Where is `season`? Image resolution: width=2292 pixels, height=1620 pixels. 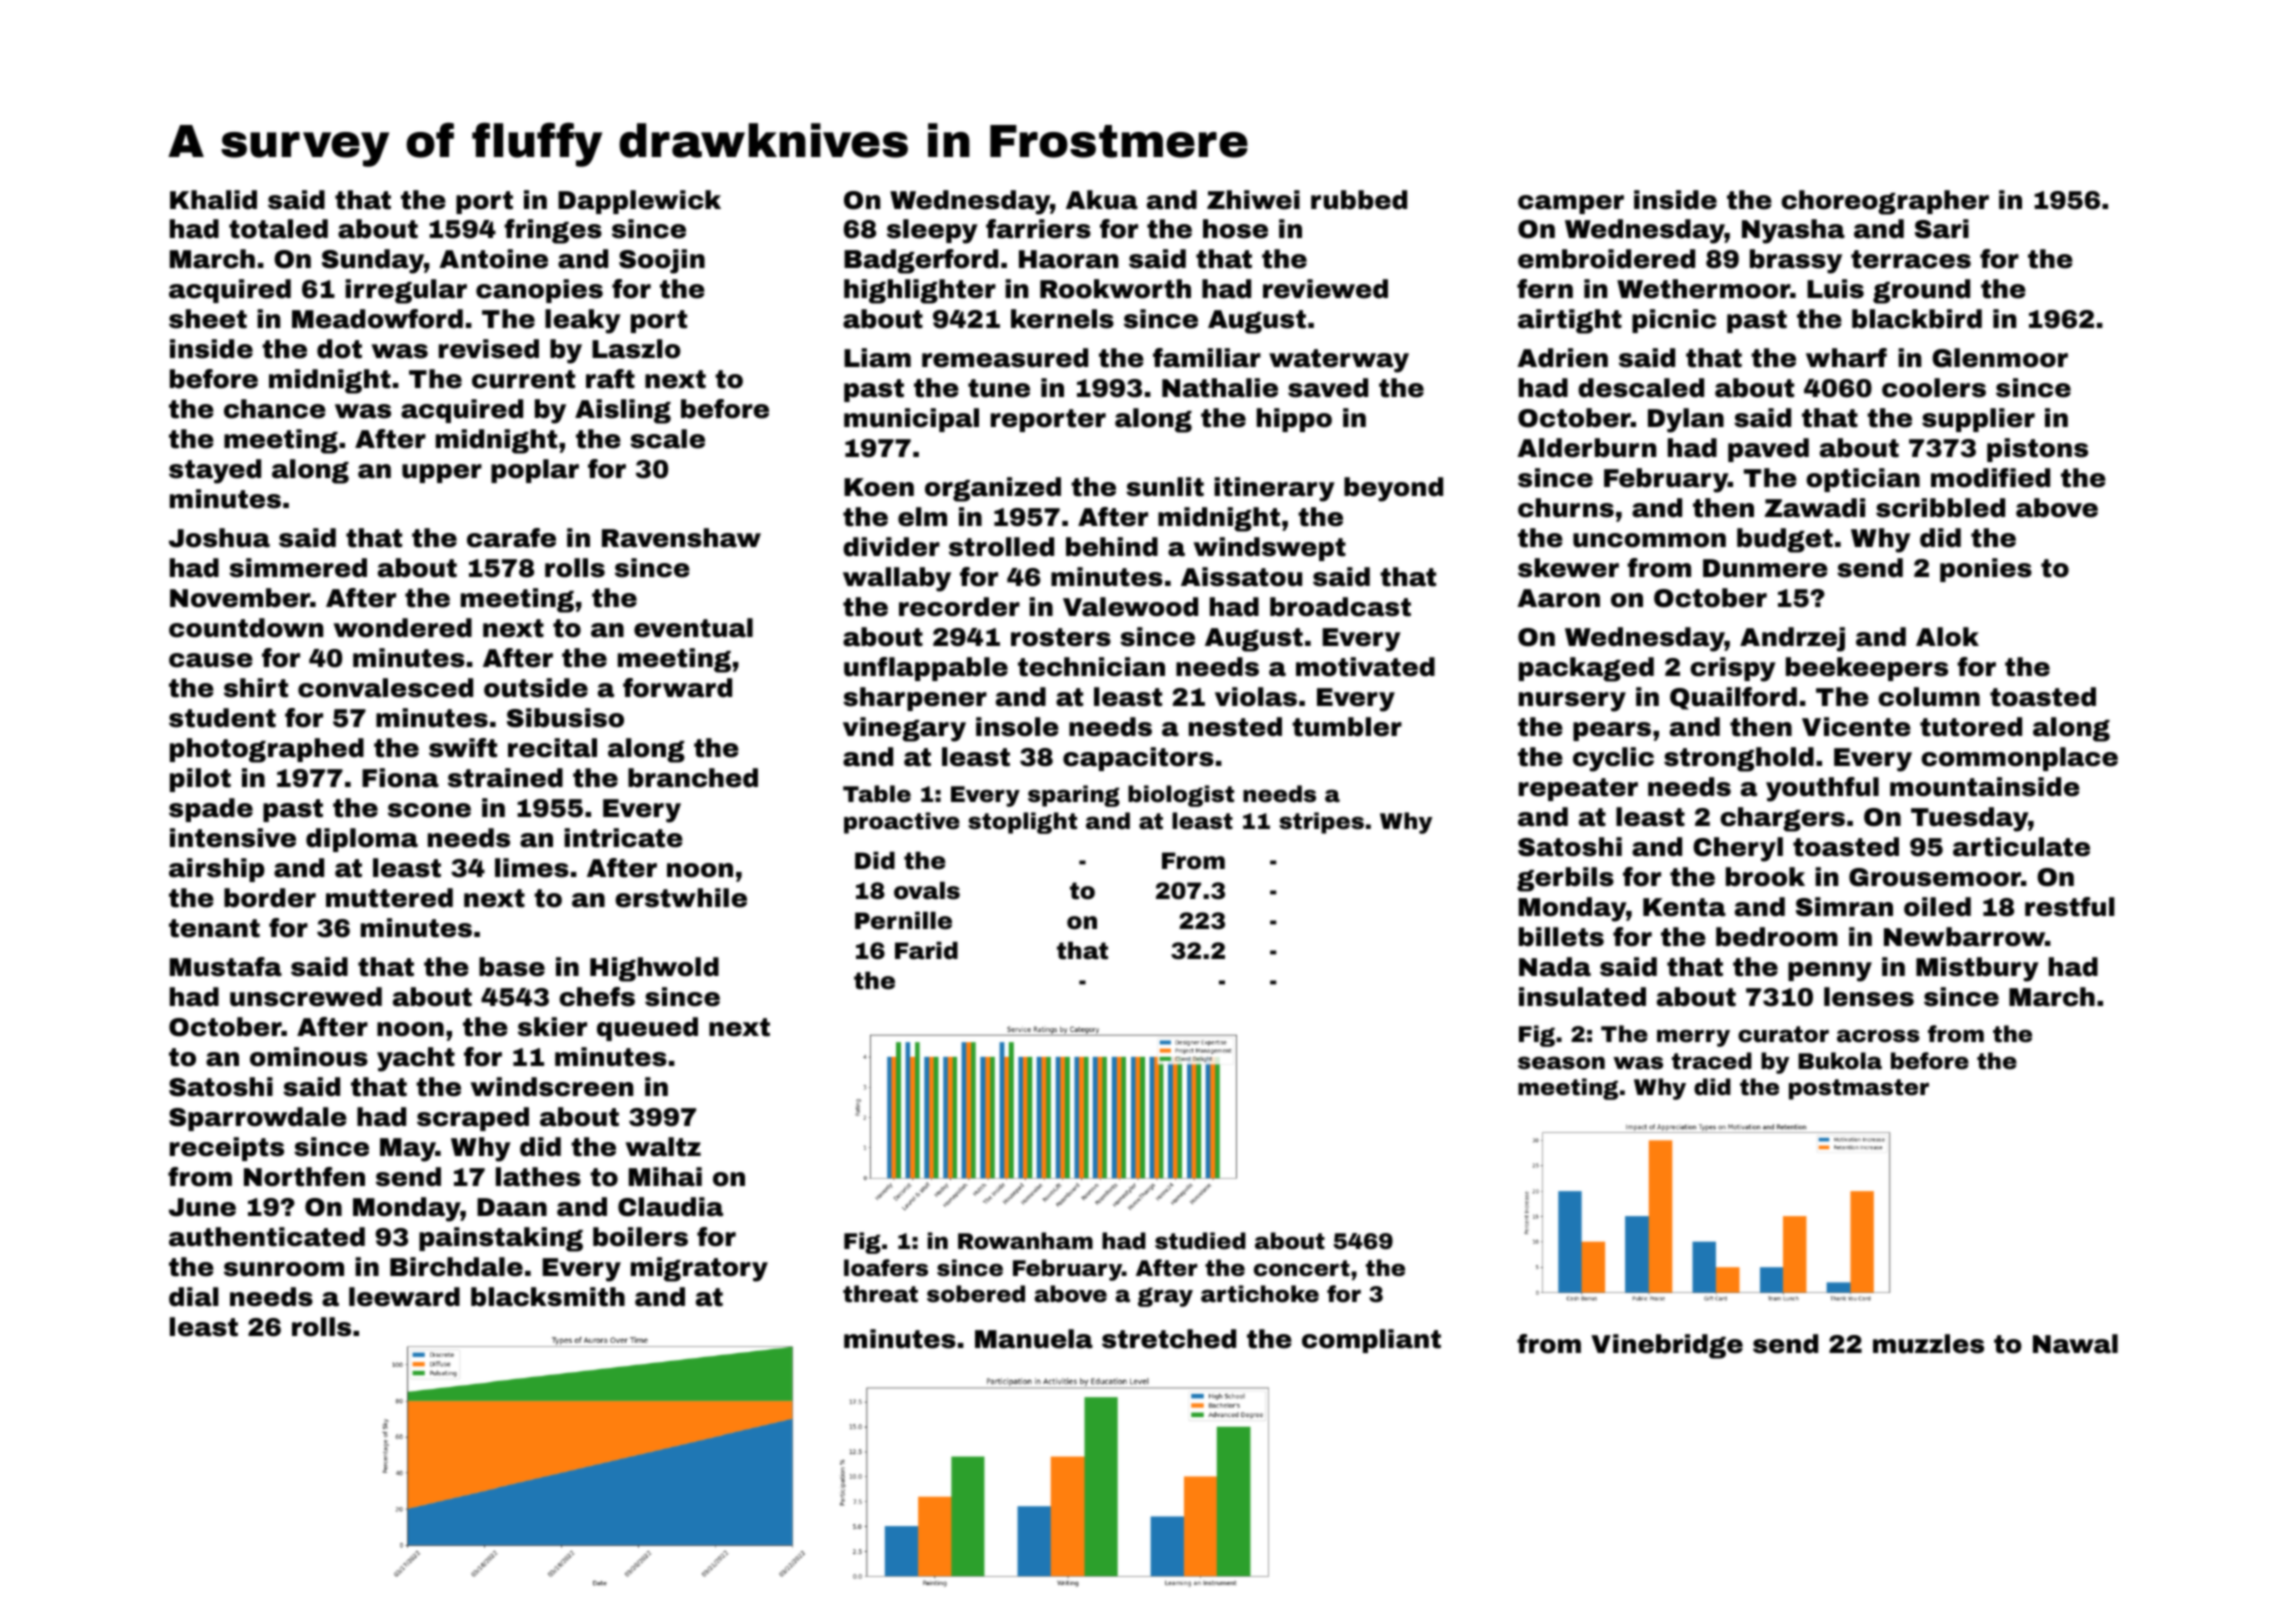
season is located at coordinates (1561, 1063).
